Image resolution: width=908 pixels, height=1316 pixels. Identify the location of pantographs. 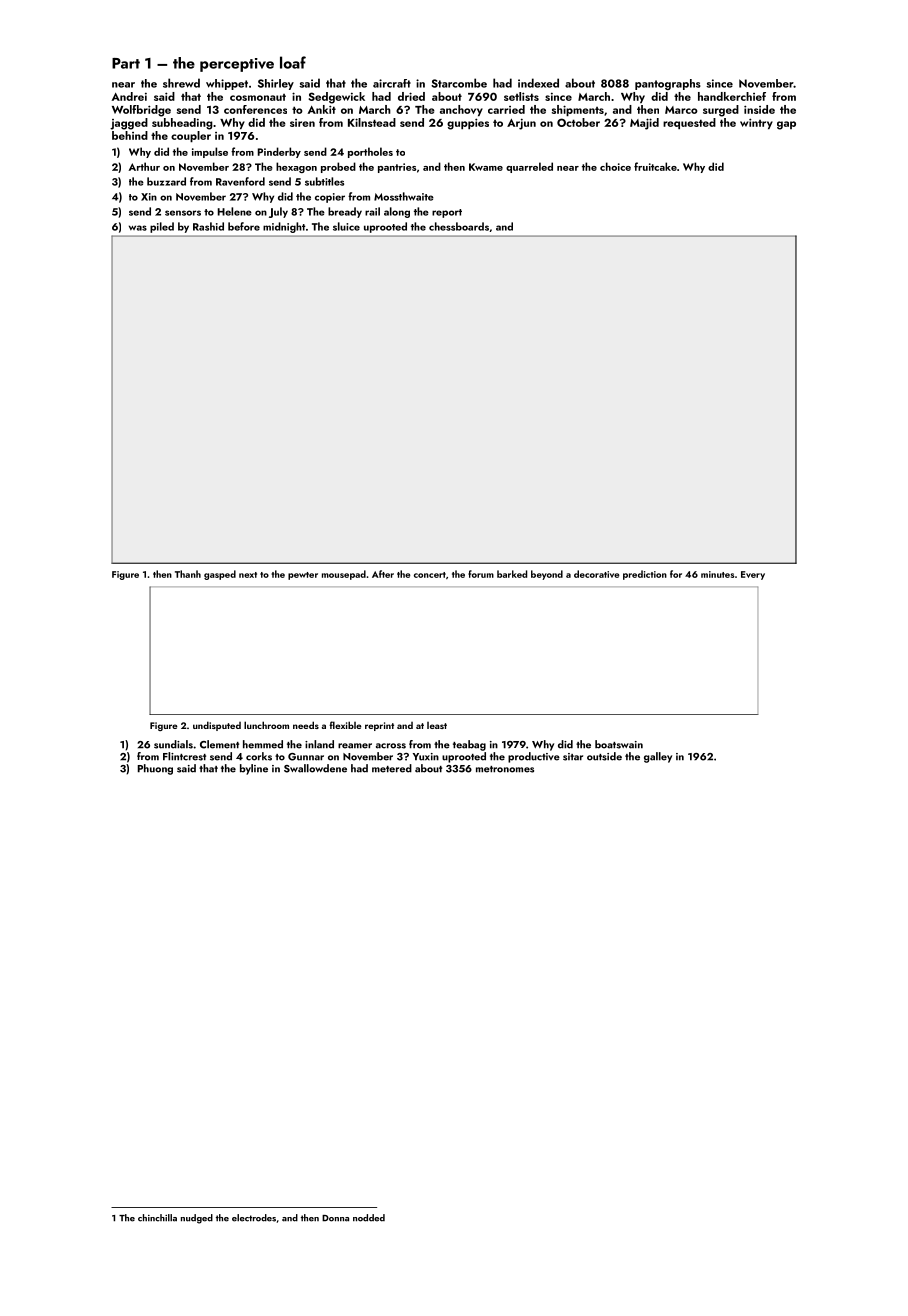
(668, 84).
